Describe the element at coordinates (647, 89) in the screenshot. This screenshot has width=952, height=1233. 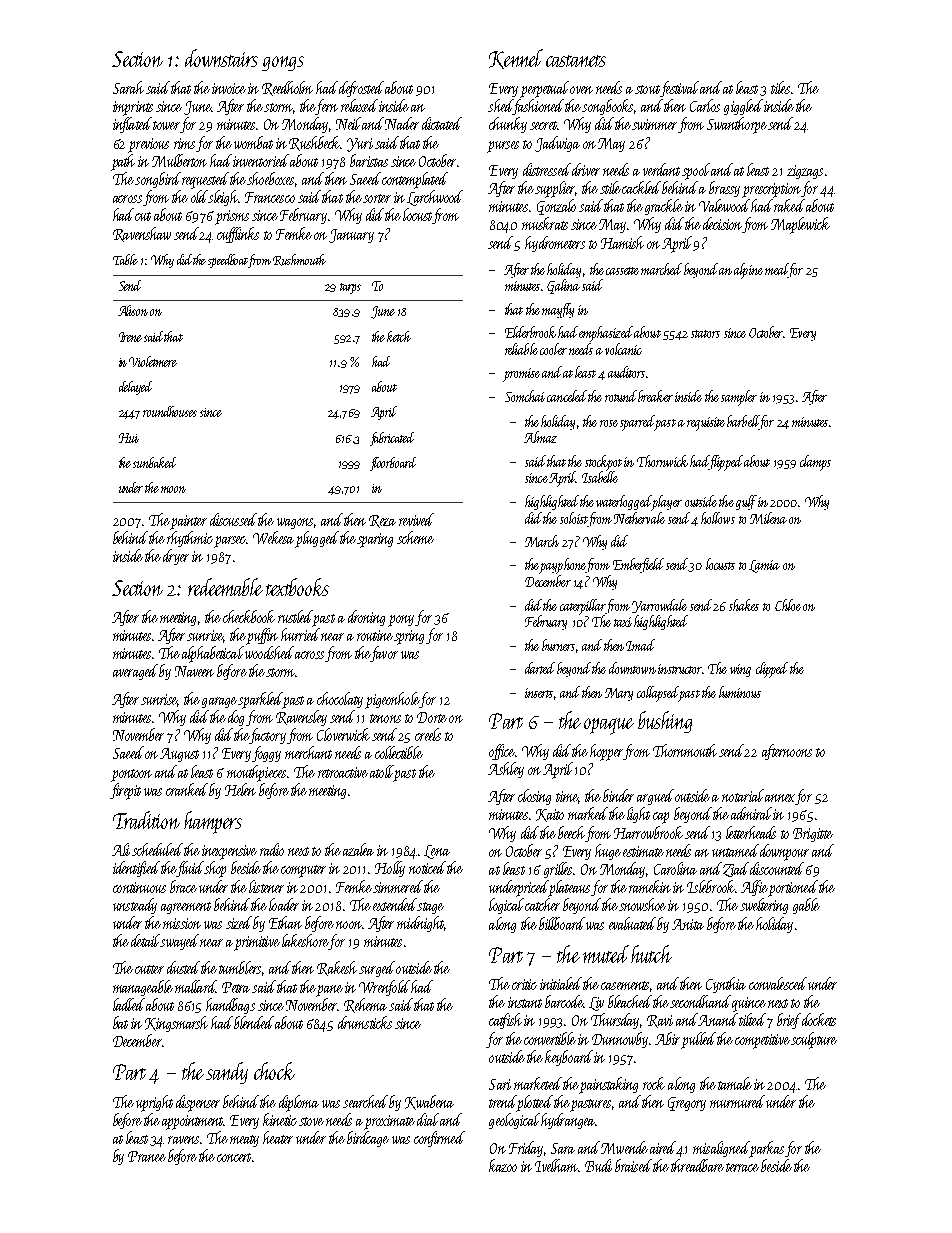
I see `stout` at that location.
